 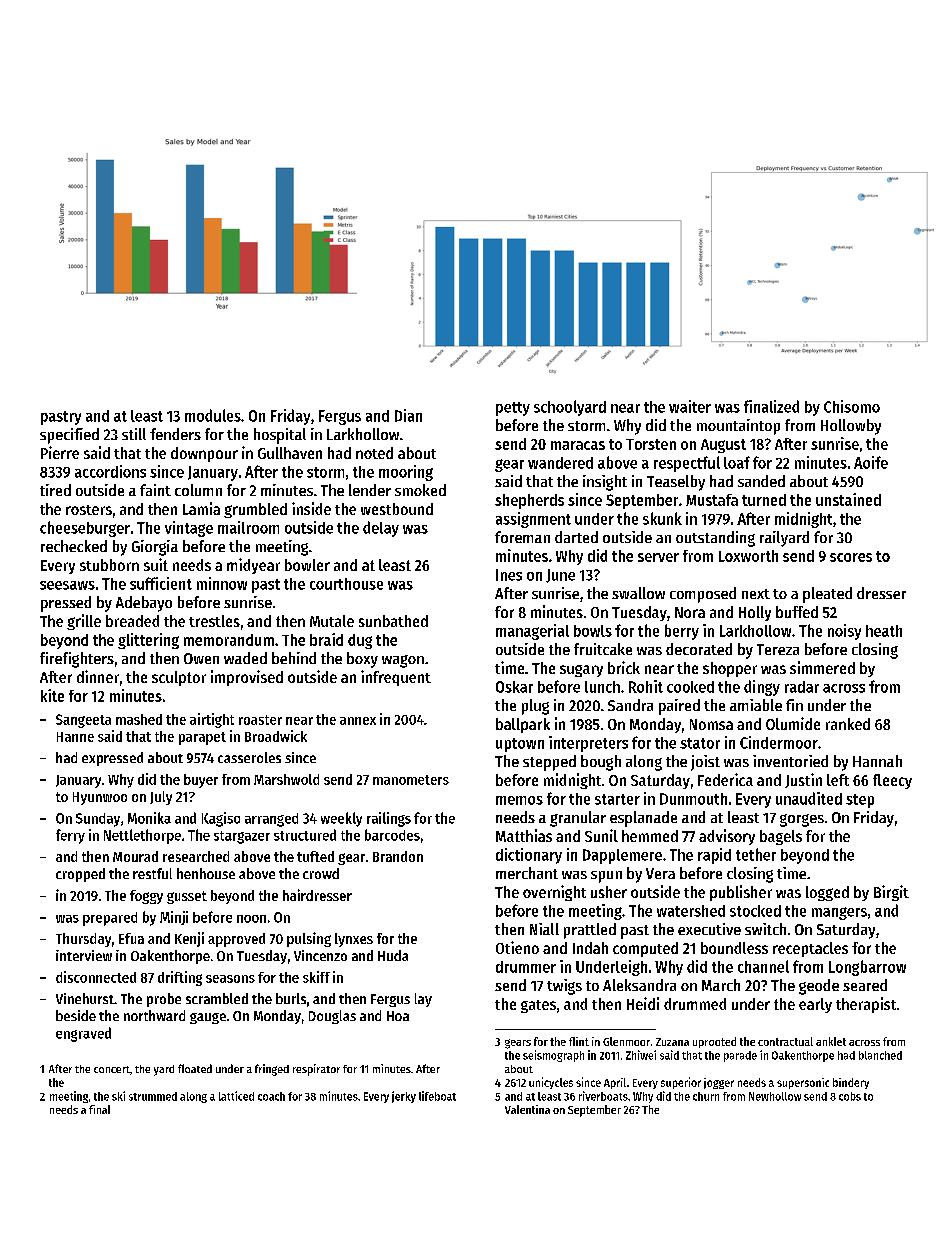 What do you see at coordinates (149, 818) in the page?
I see `Monika` at bounding box center [149, 818].
